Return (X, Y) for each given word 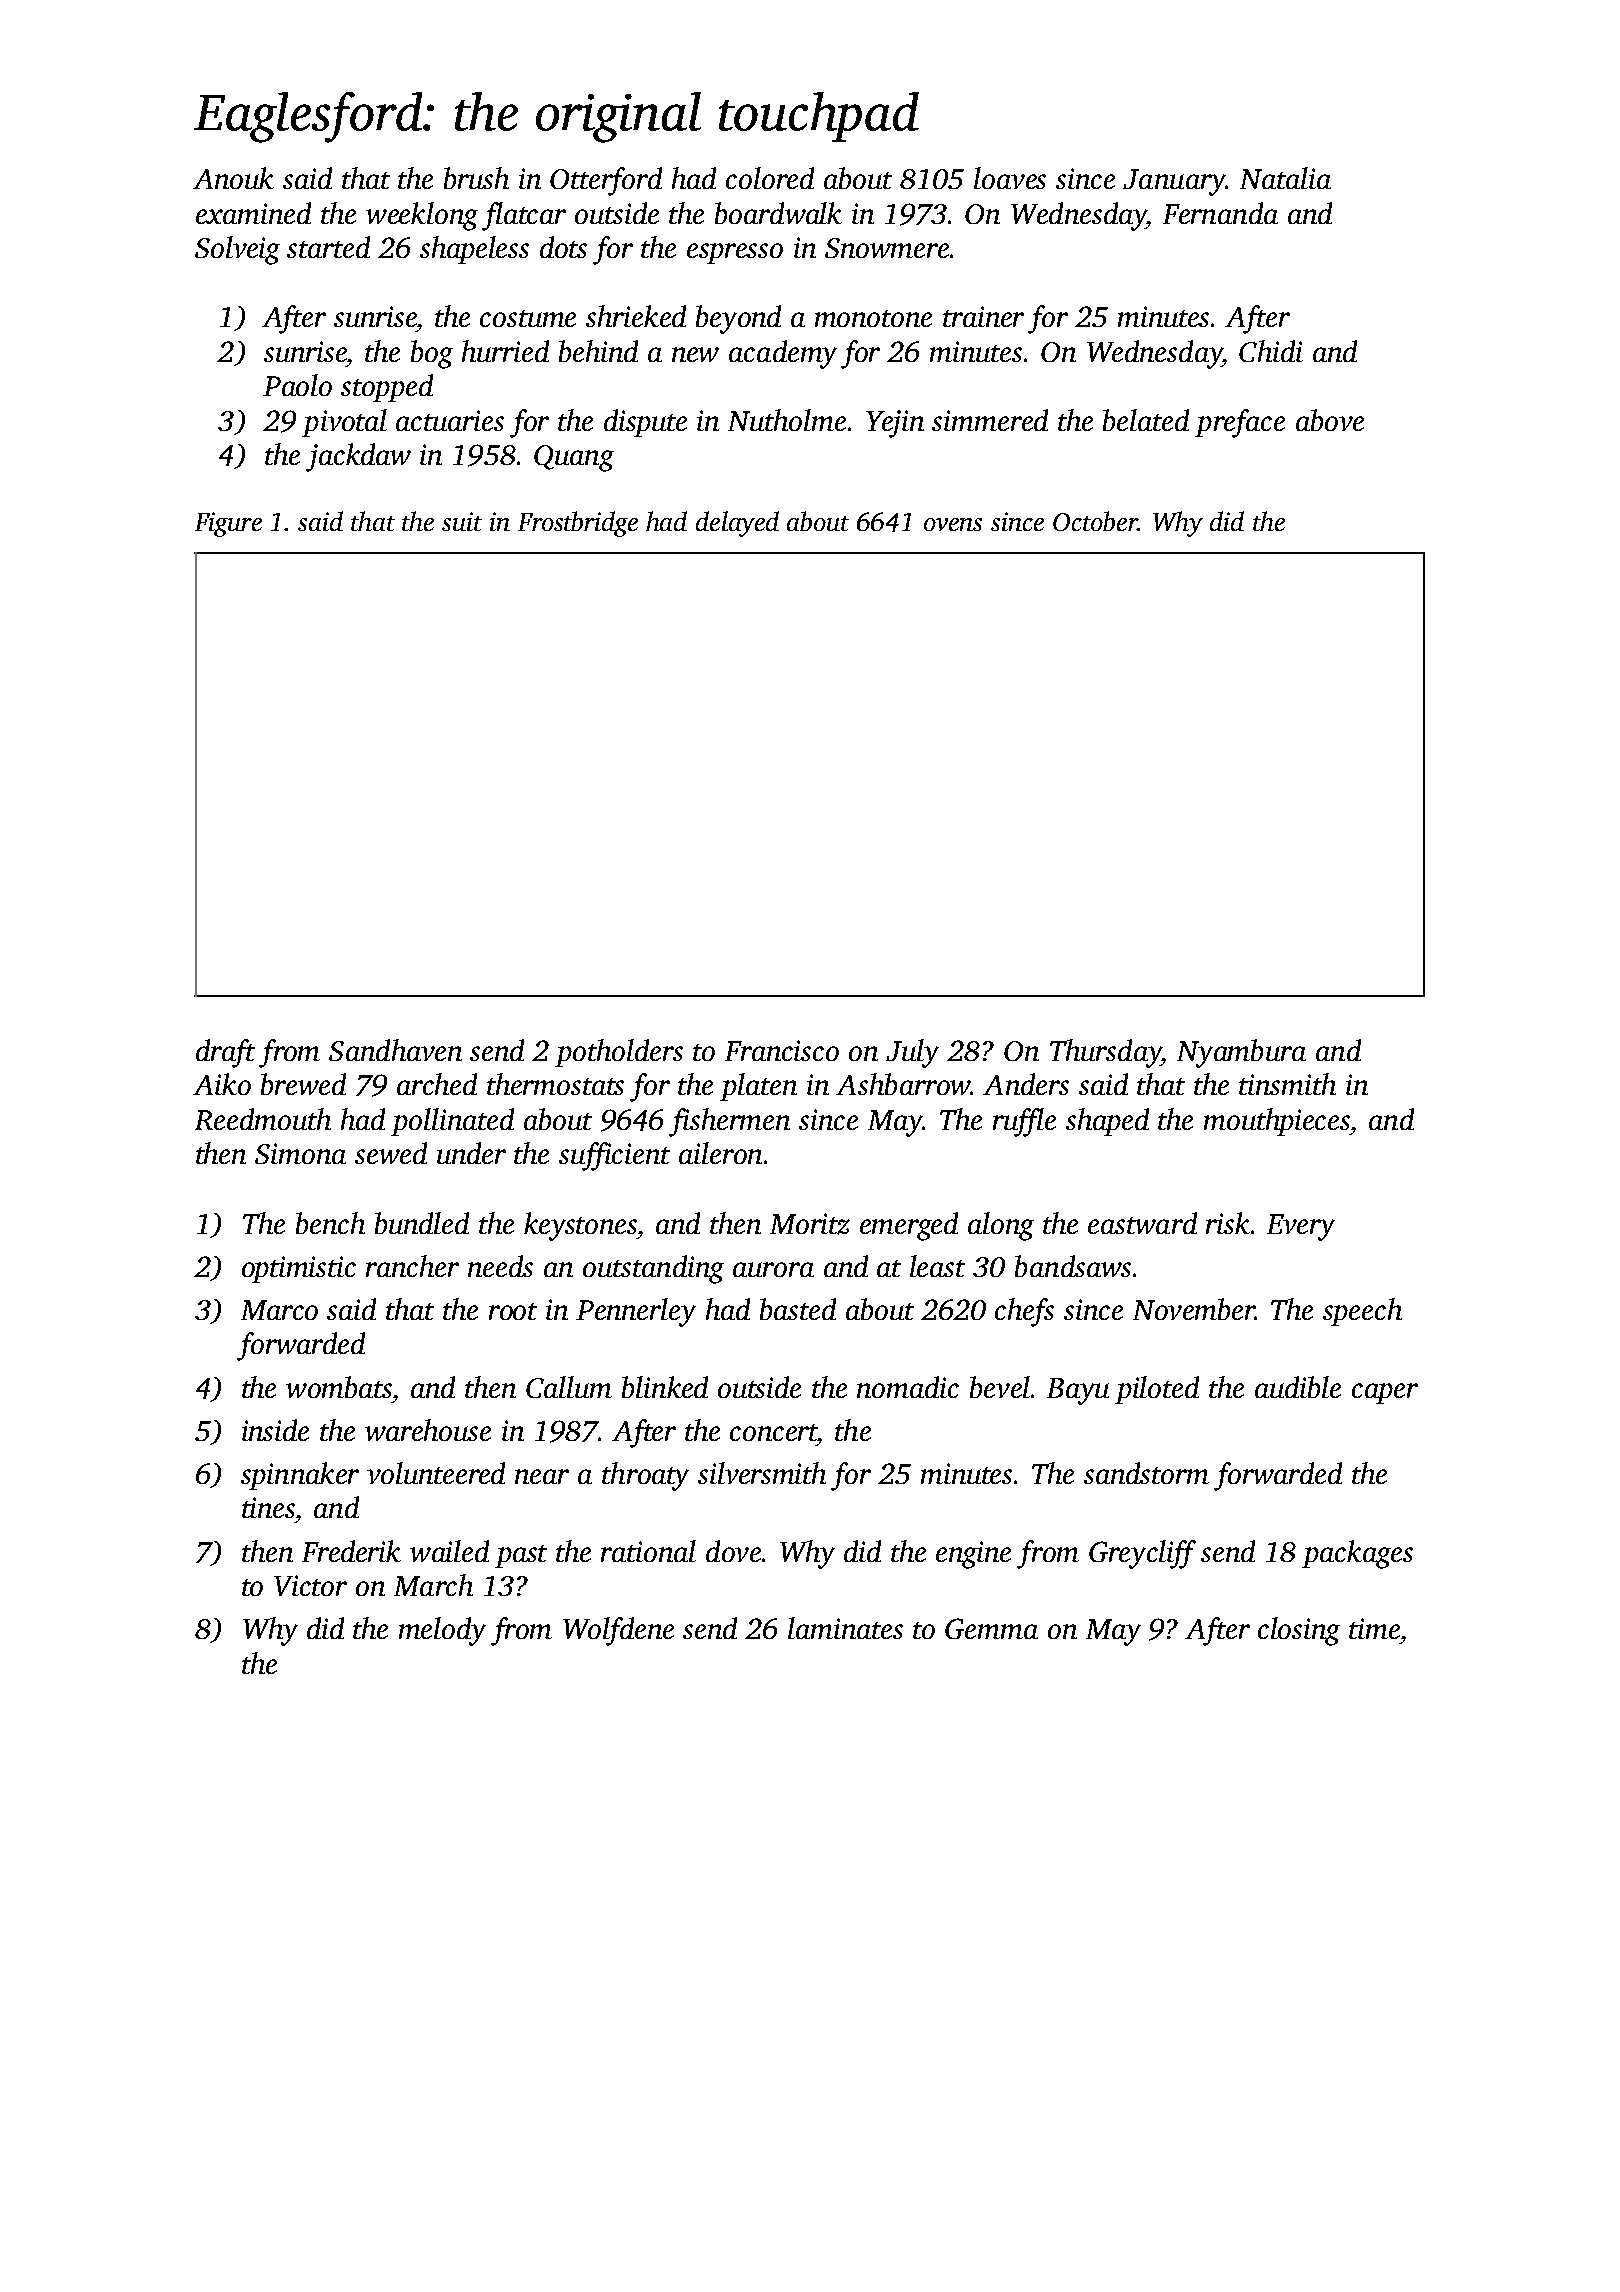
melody (442, 1631)
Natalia (1285, 178)
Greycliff (1142, 1554)
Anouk (233, 178)
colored (770, 178)
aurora (773, 1269)
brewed (303, 1084)
